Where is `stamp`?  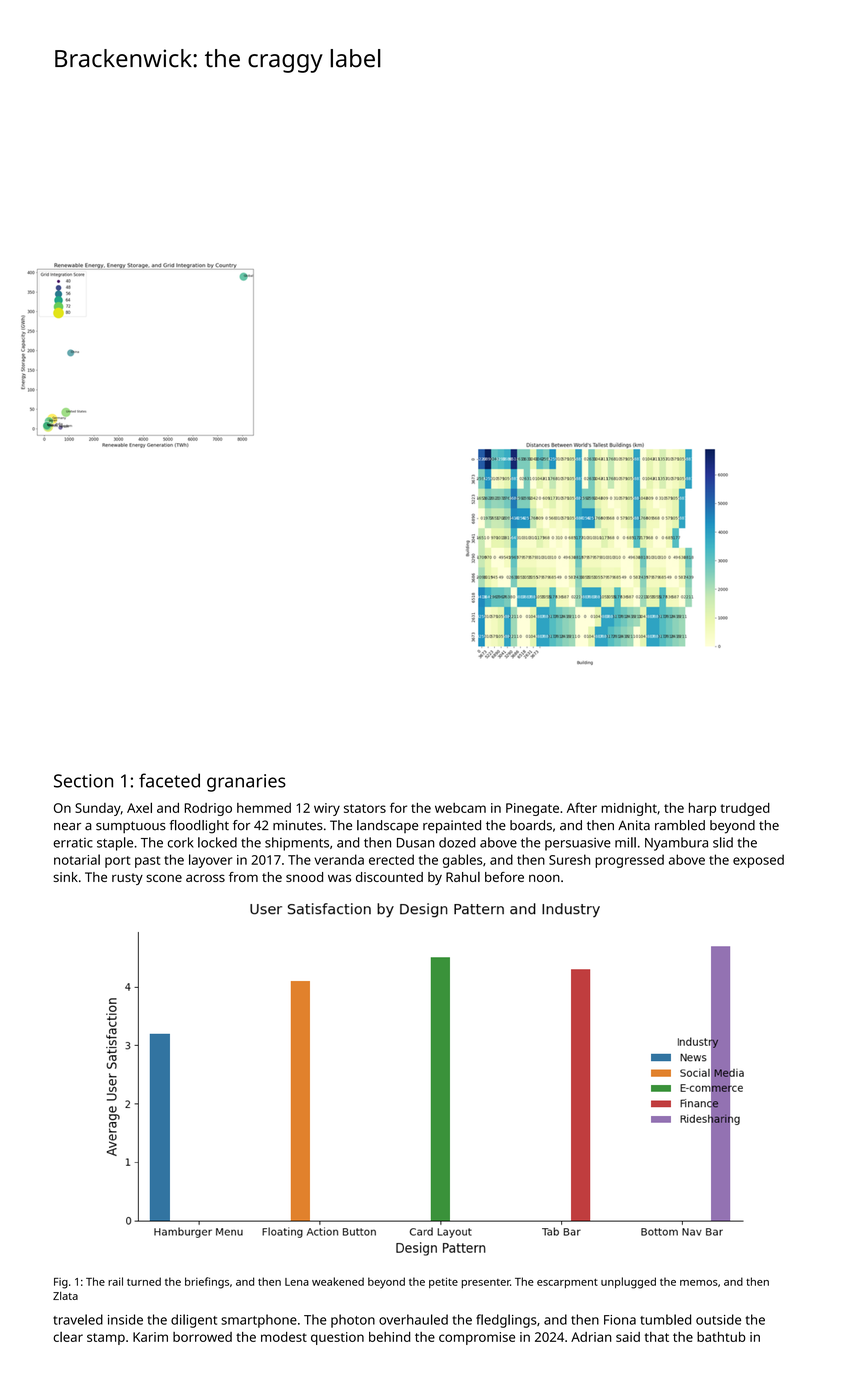 stamp is located at coordinates (106, 1339).
